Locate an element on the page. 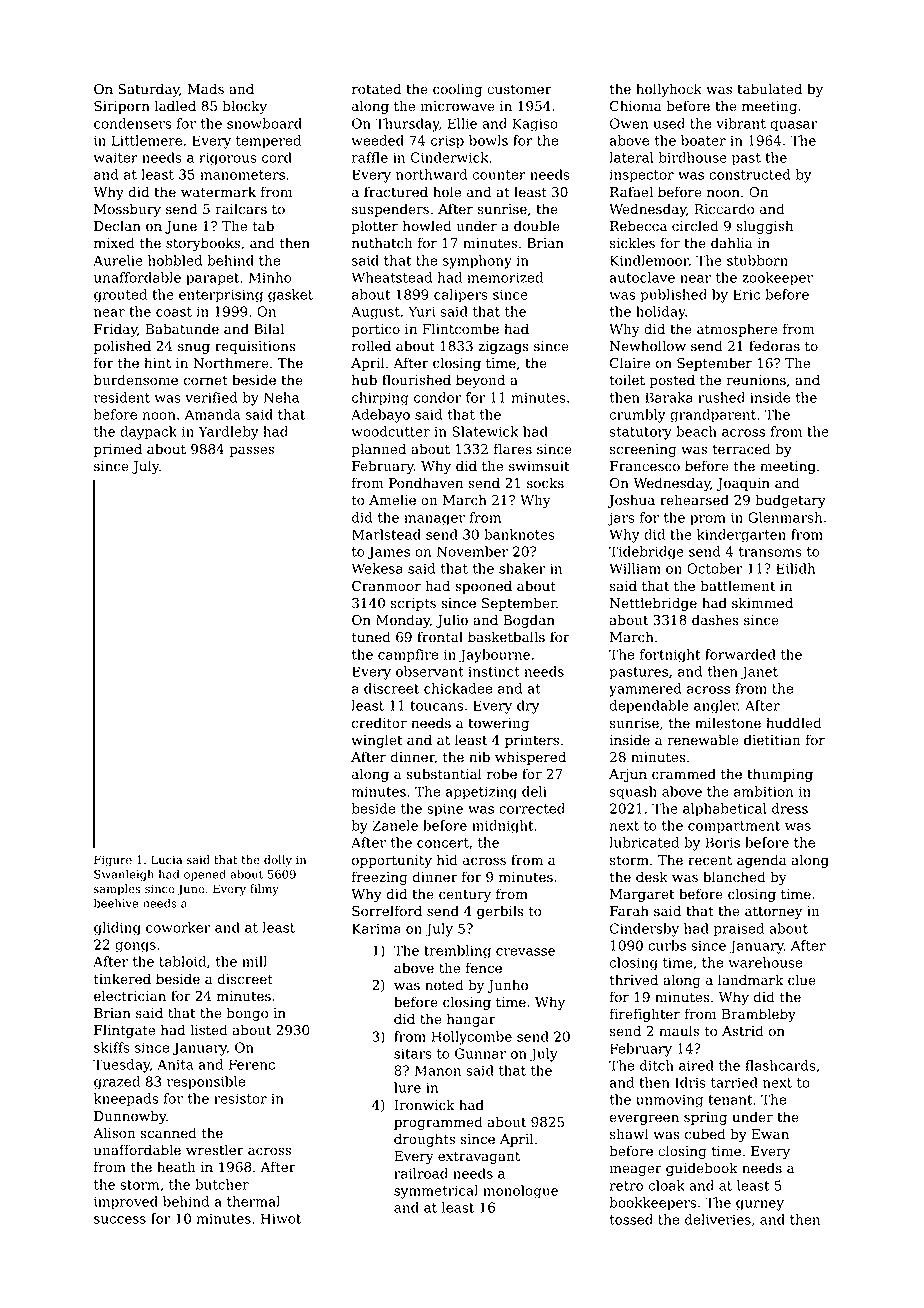 This page has width=924, height=1308. zigzags is located at coordinates (503, 347).
